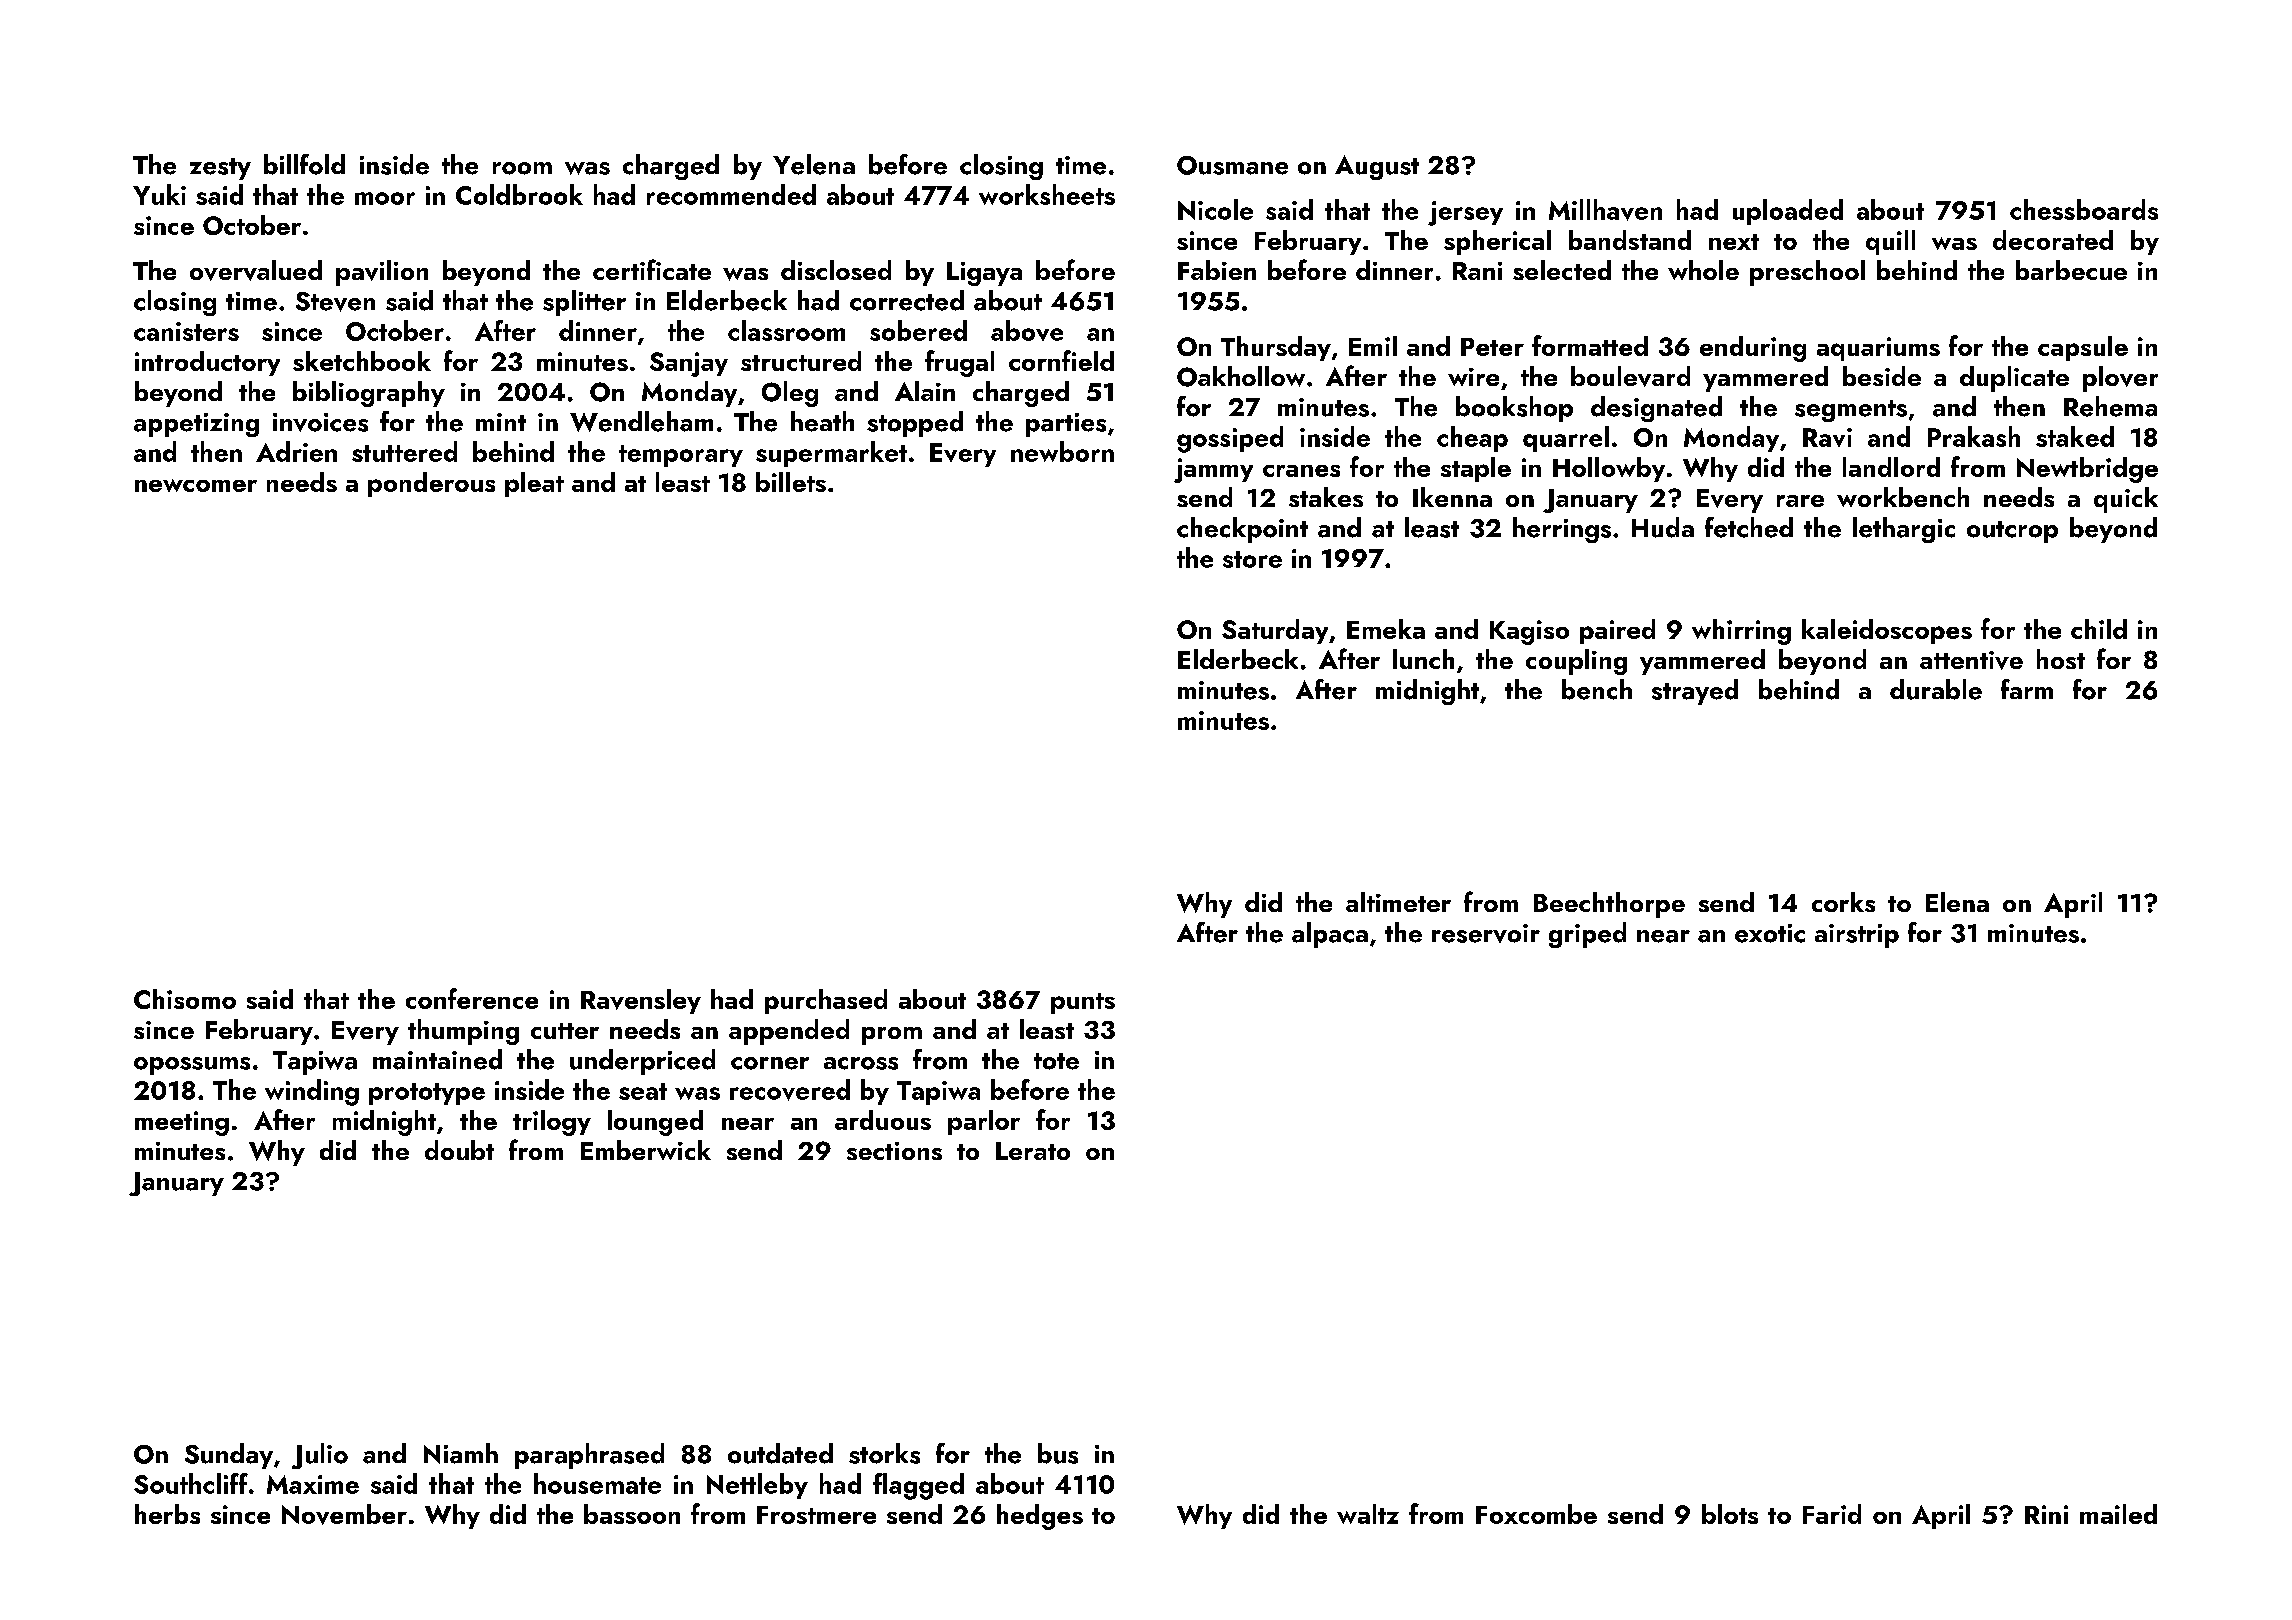 This screenshot has height=1620, width=2292. I want to click on uploaded, so click(1788, 212).
